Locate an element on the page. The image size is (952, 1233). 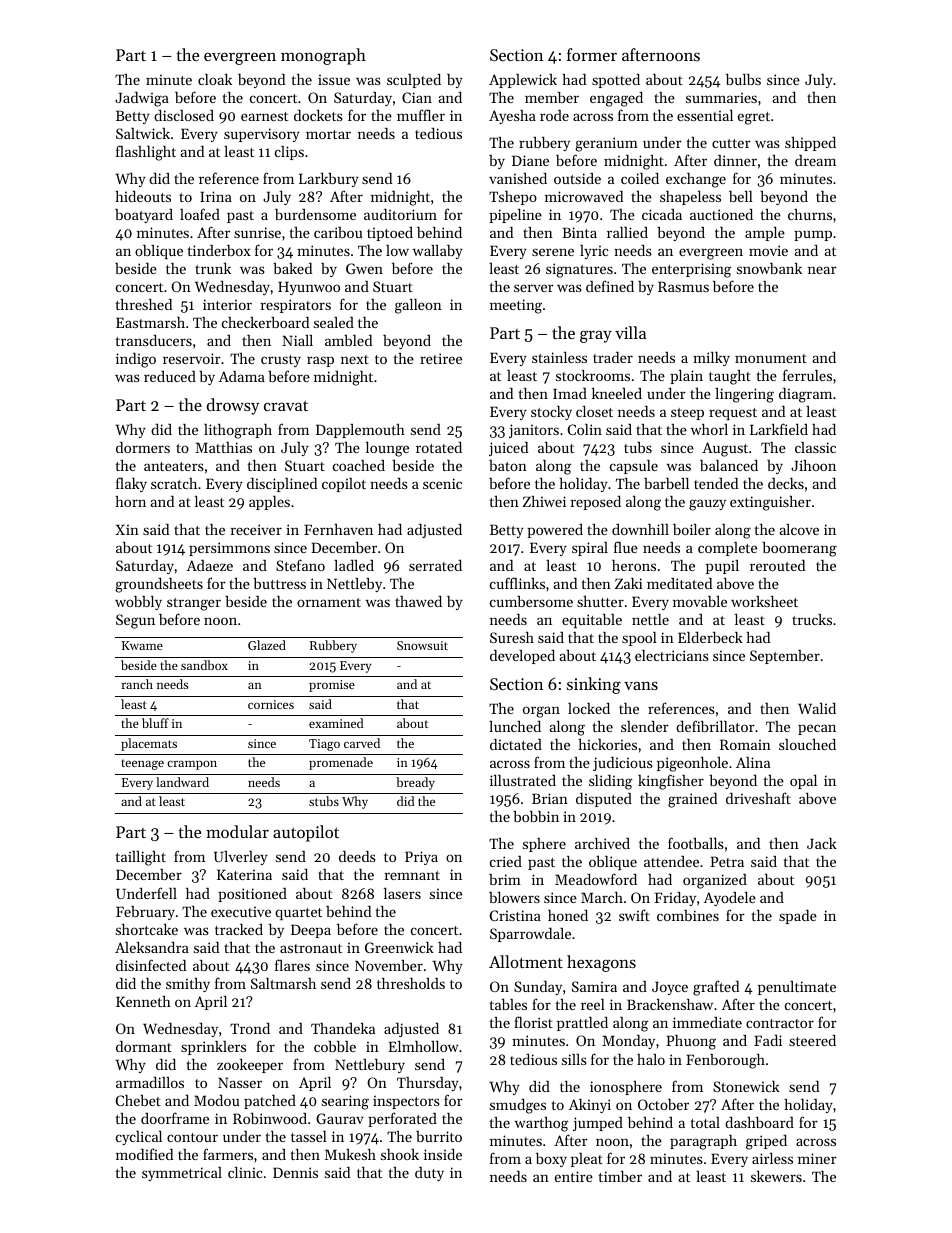
stainless is located at coordinates (559, 357).
